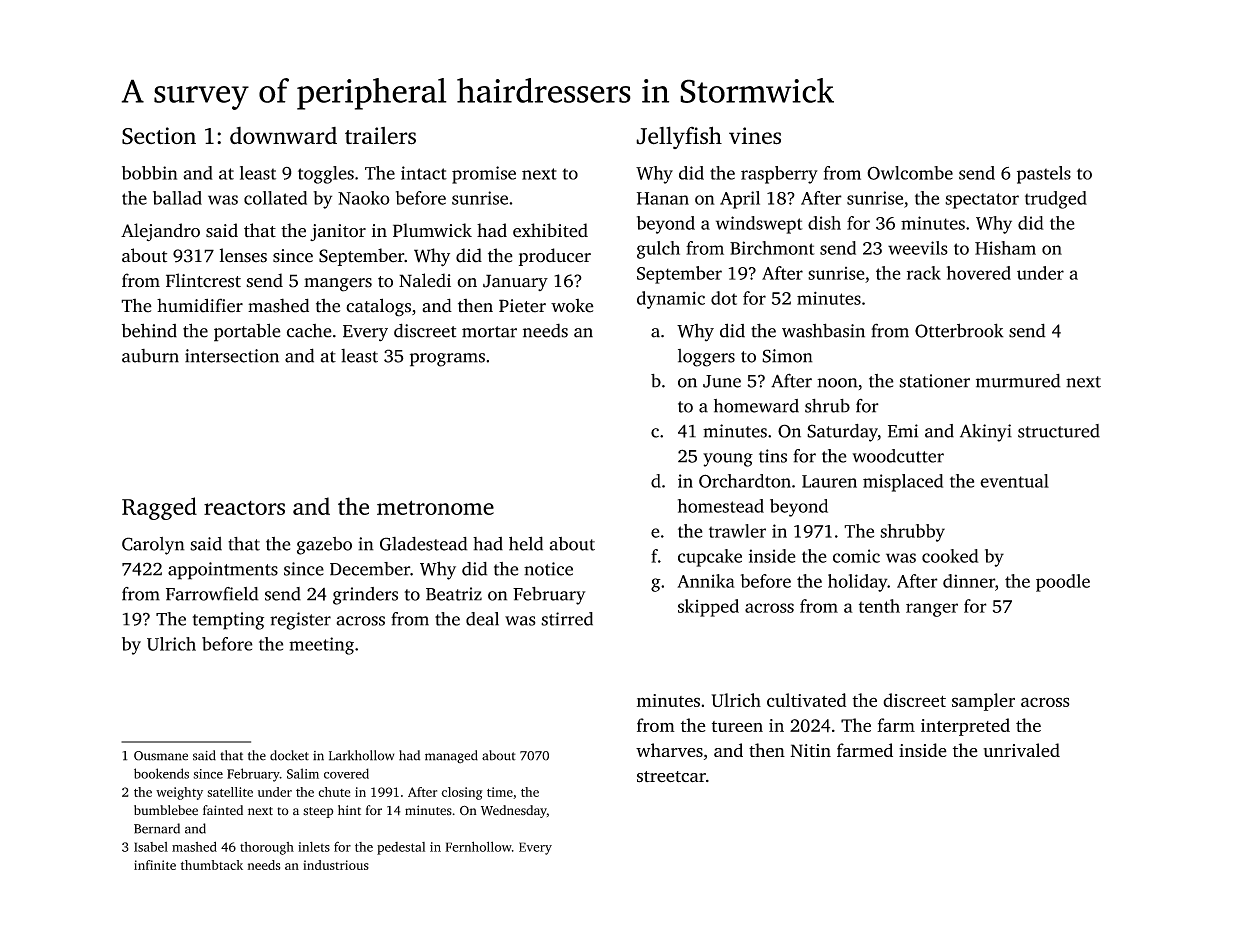  What do you see at coordinates (364, 198) in the screenshot?
I see `Naoko` at bounding box center [364, 198].
